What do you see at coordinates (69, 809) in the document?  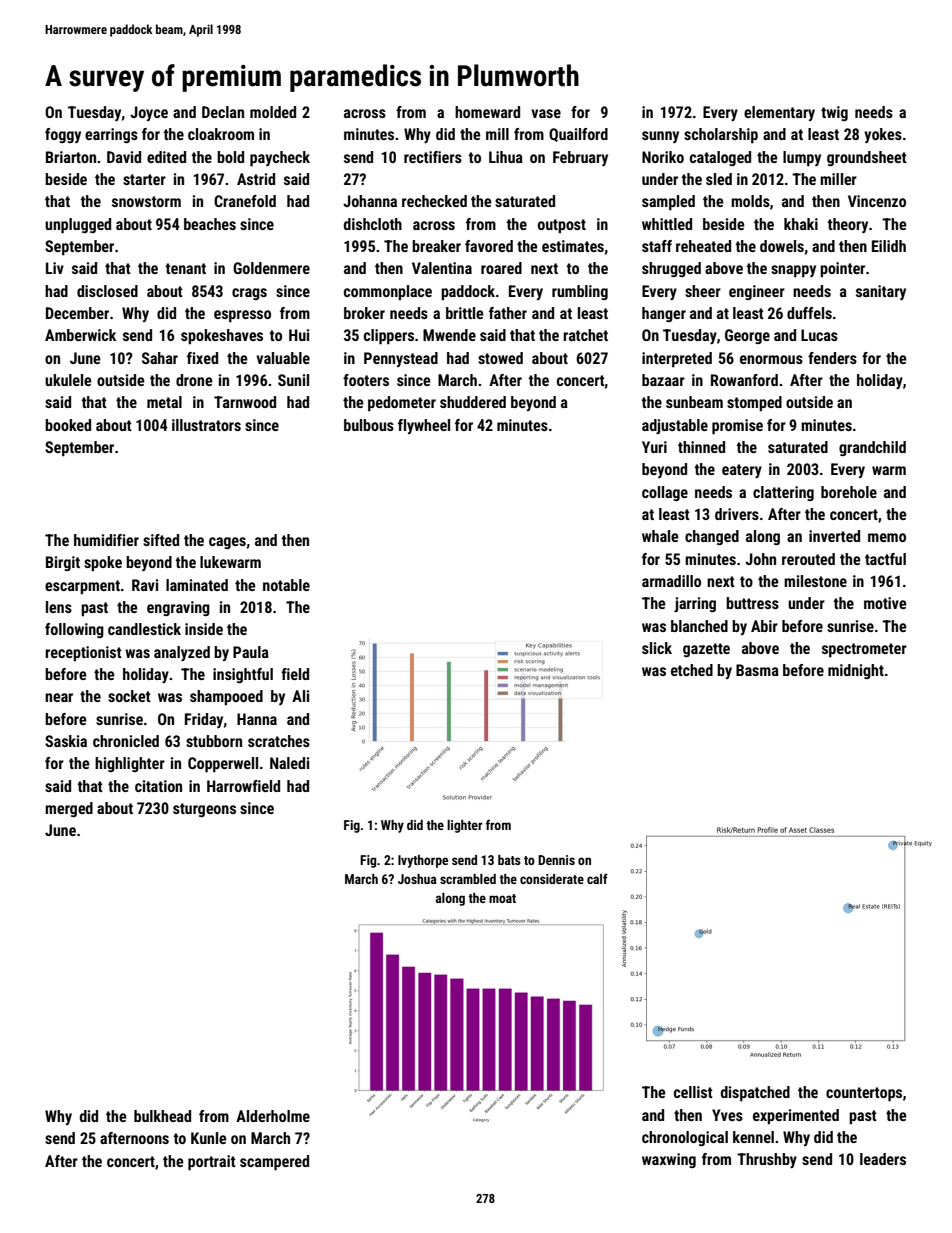 I see `merged` at bounding box center [69, 809].
